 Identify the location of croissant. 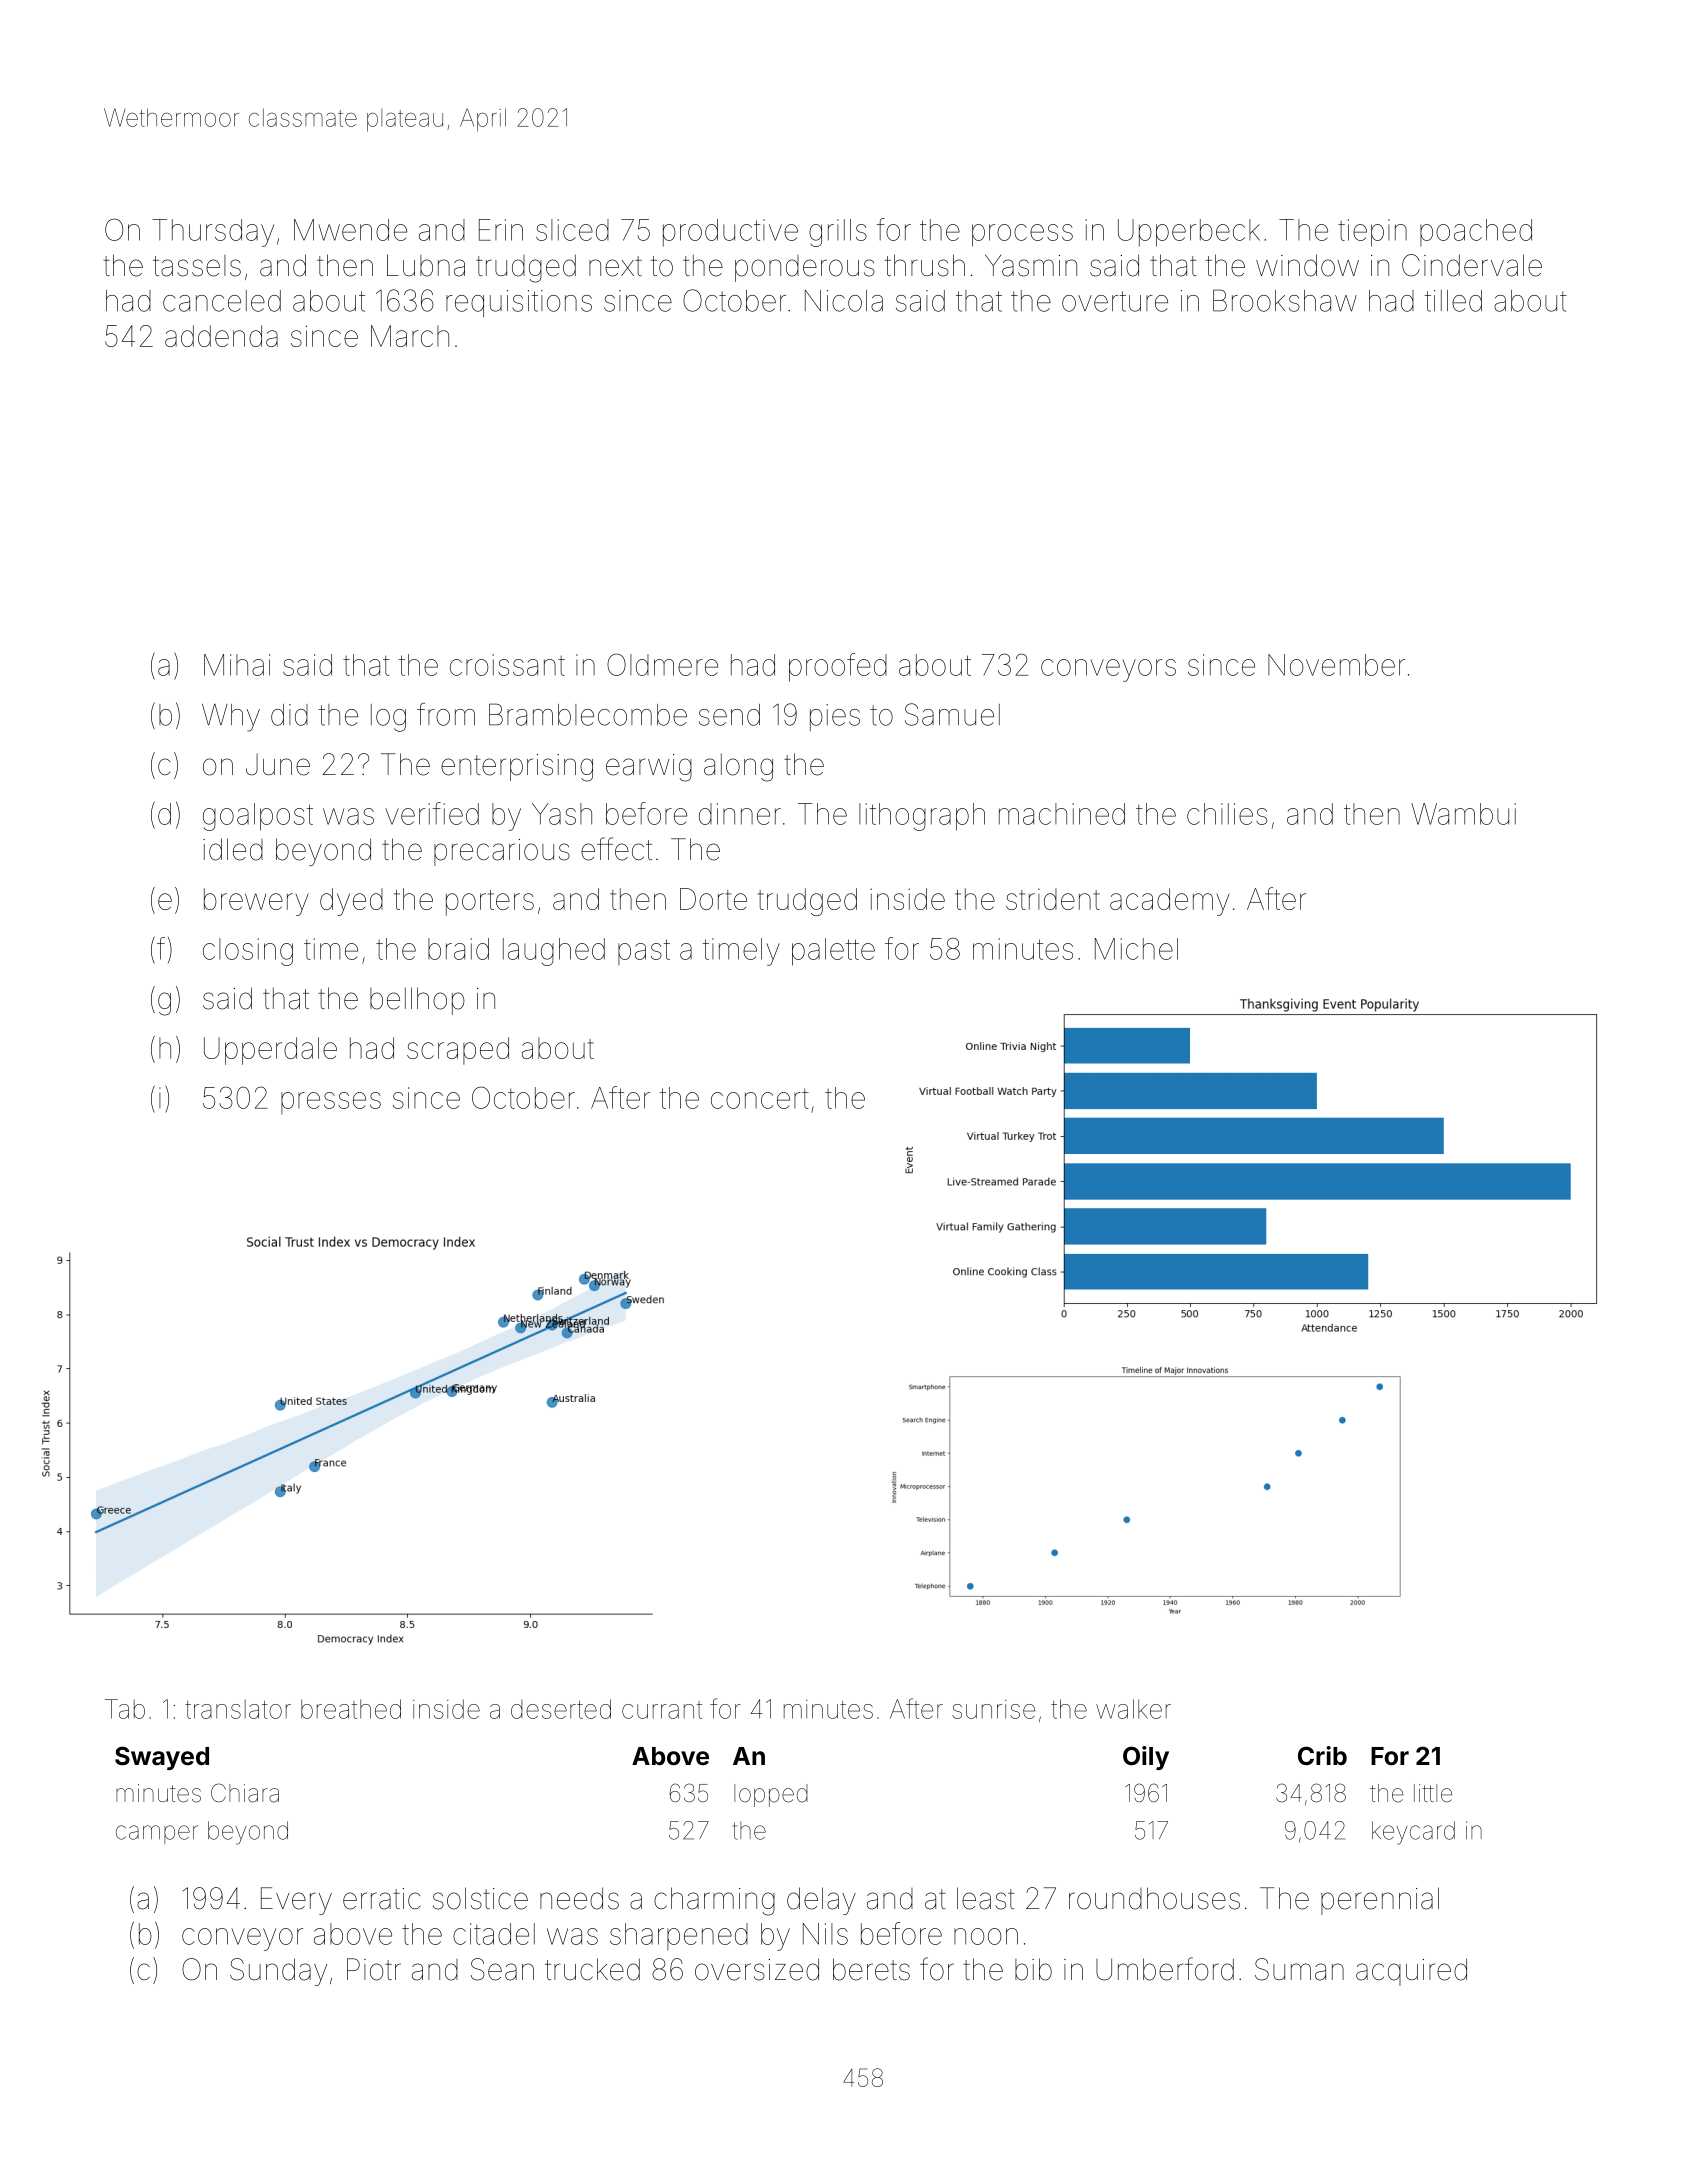
(507, 665).
